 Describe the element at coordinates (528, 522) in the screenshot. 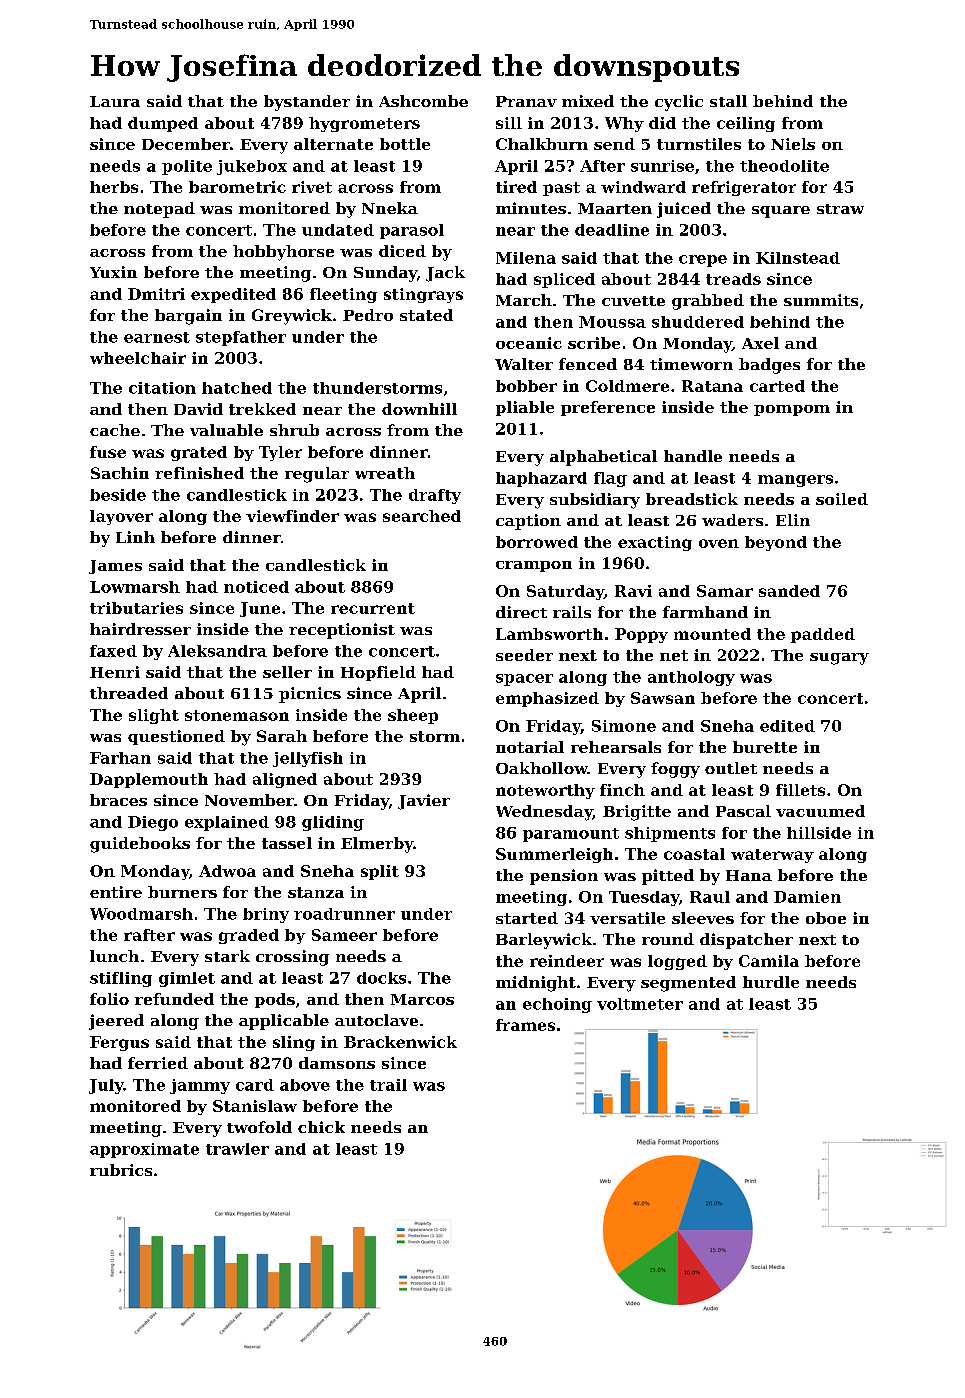

I see `caption` at that location.
